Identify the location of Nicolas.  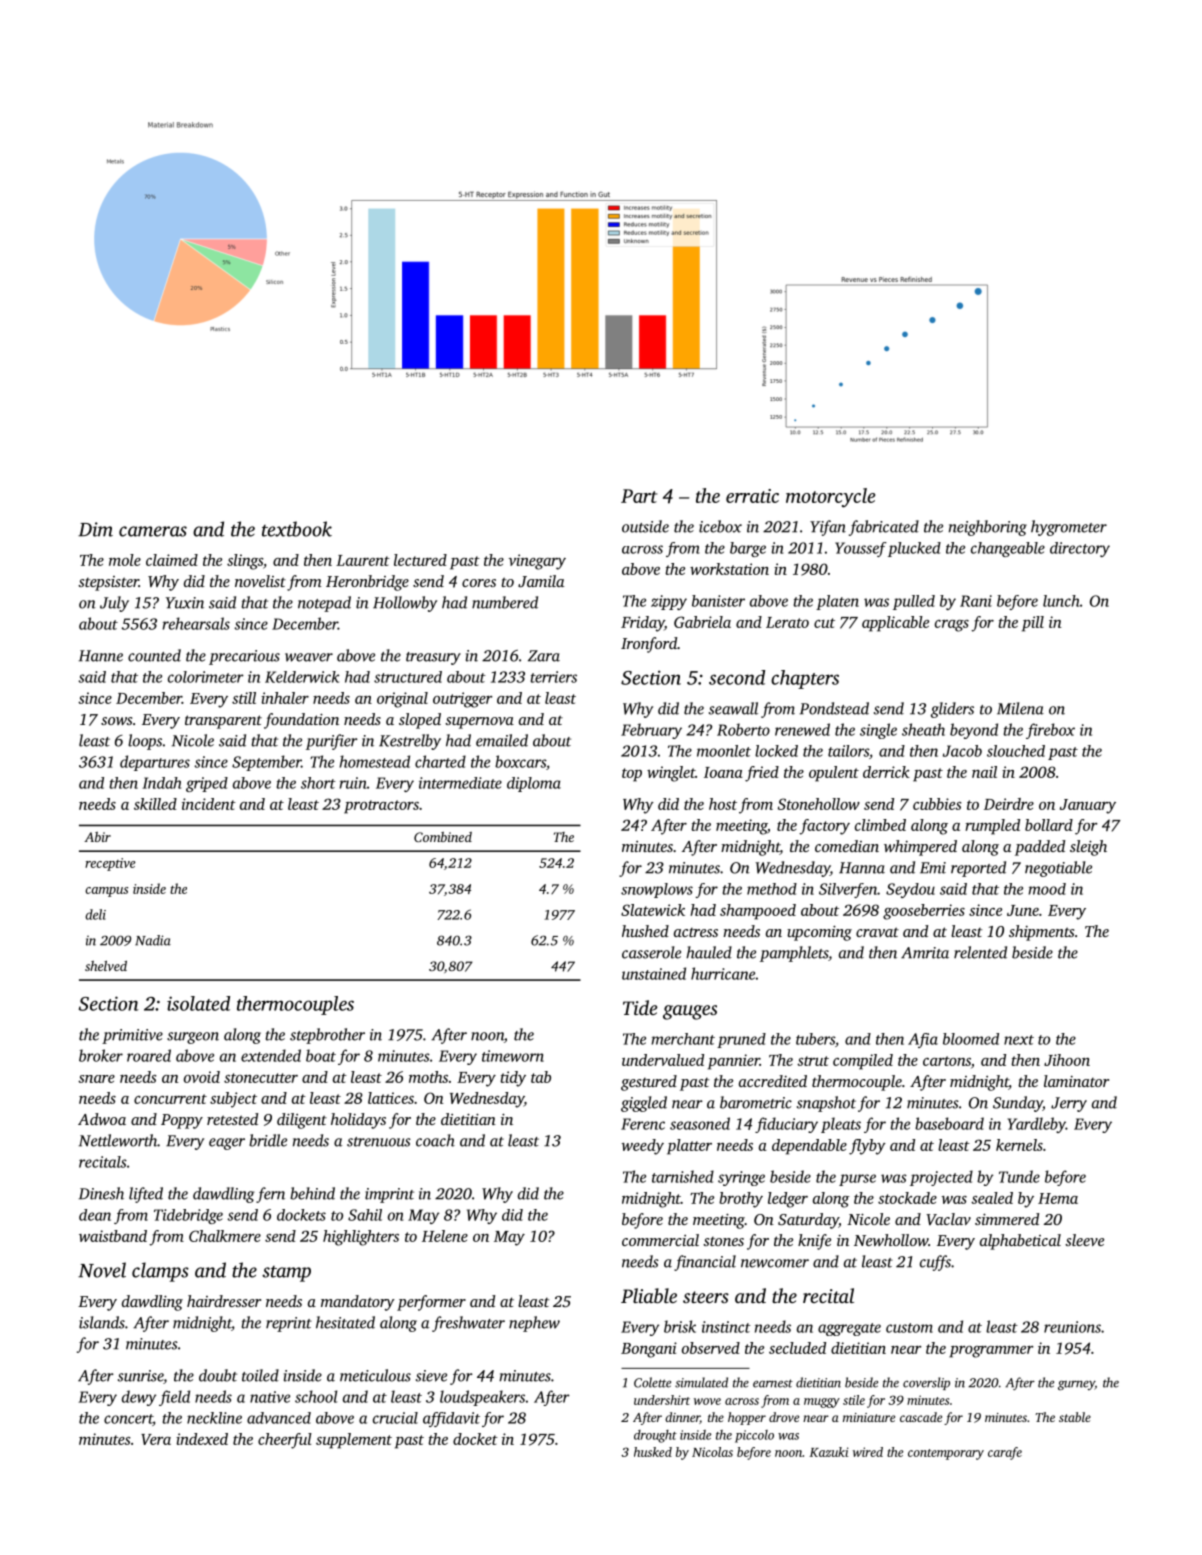
(712, 1452).
